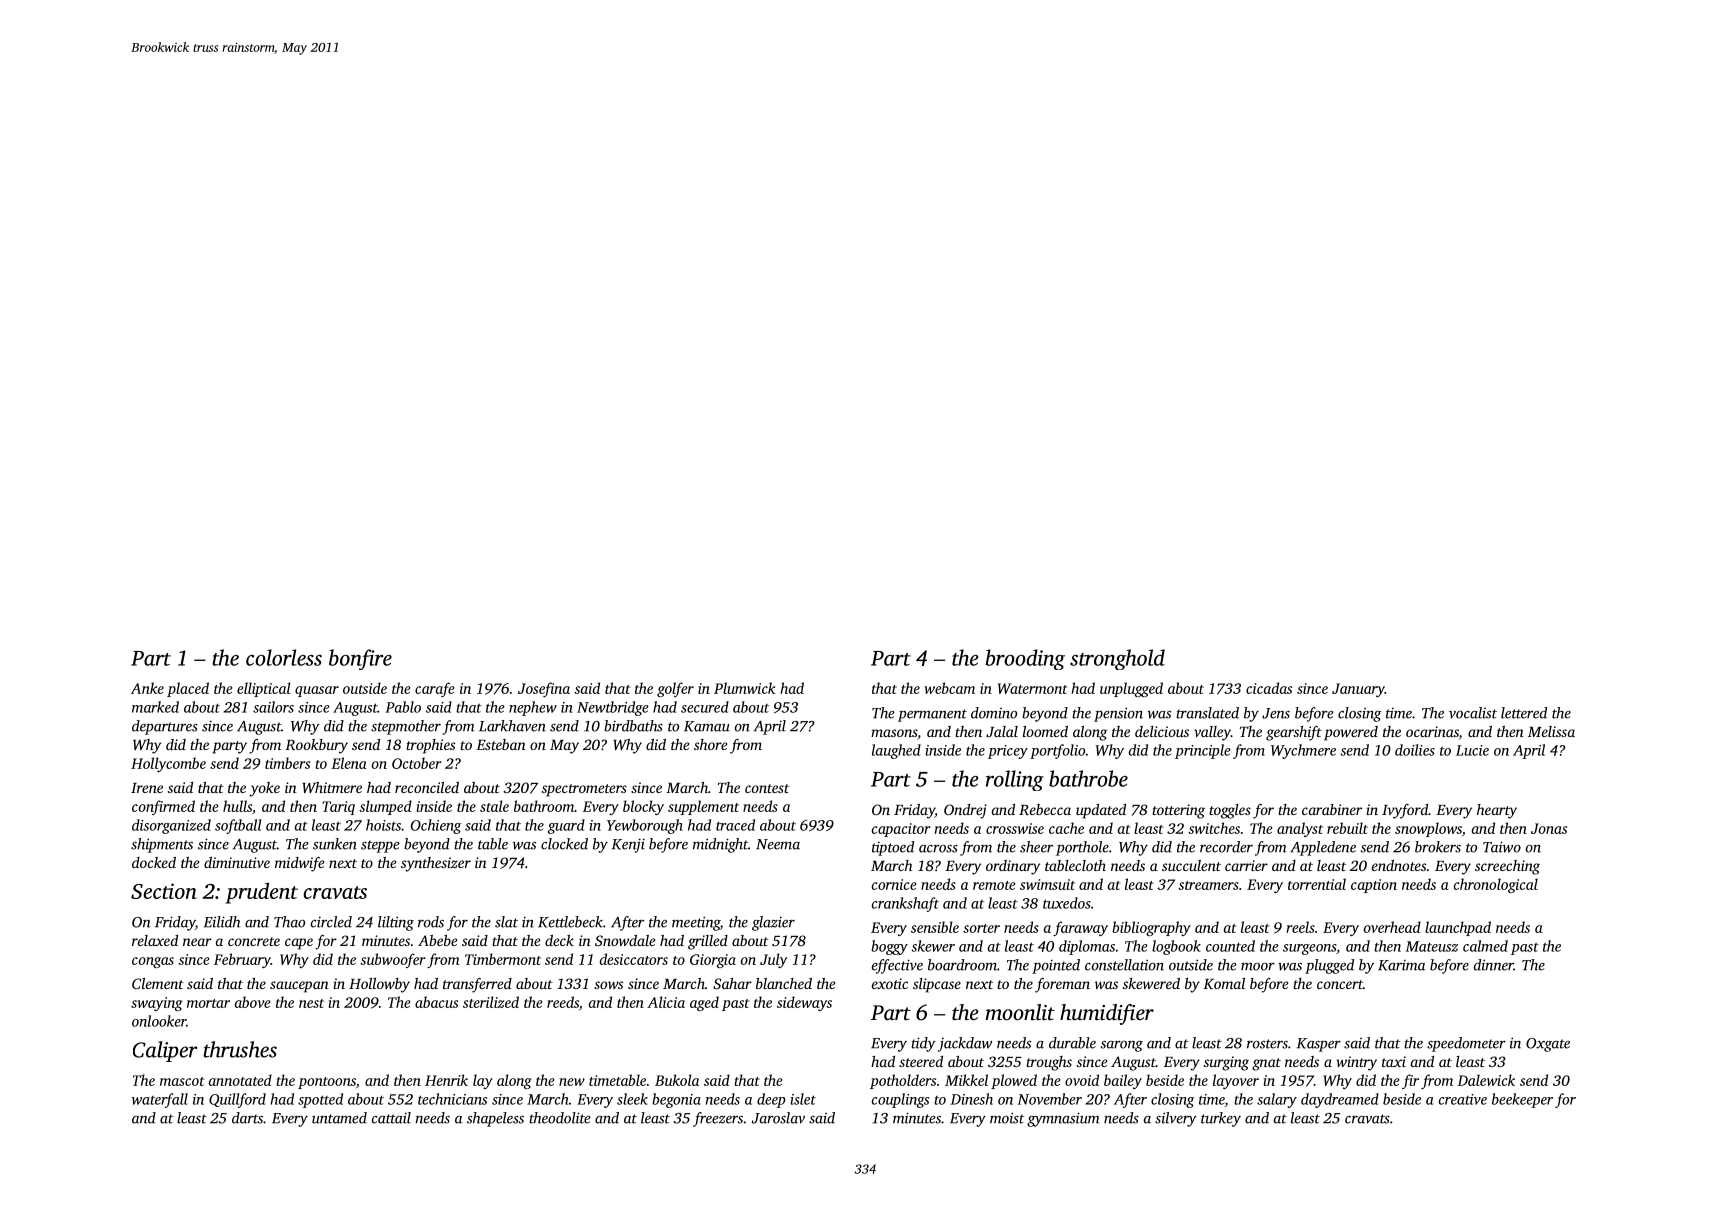 The height and width of the page is (1208, 1709). Describe the element at coordinates (1117, 659) in the page. I see `stronghold` at that location.
